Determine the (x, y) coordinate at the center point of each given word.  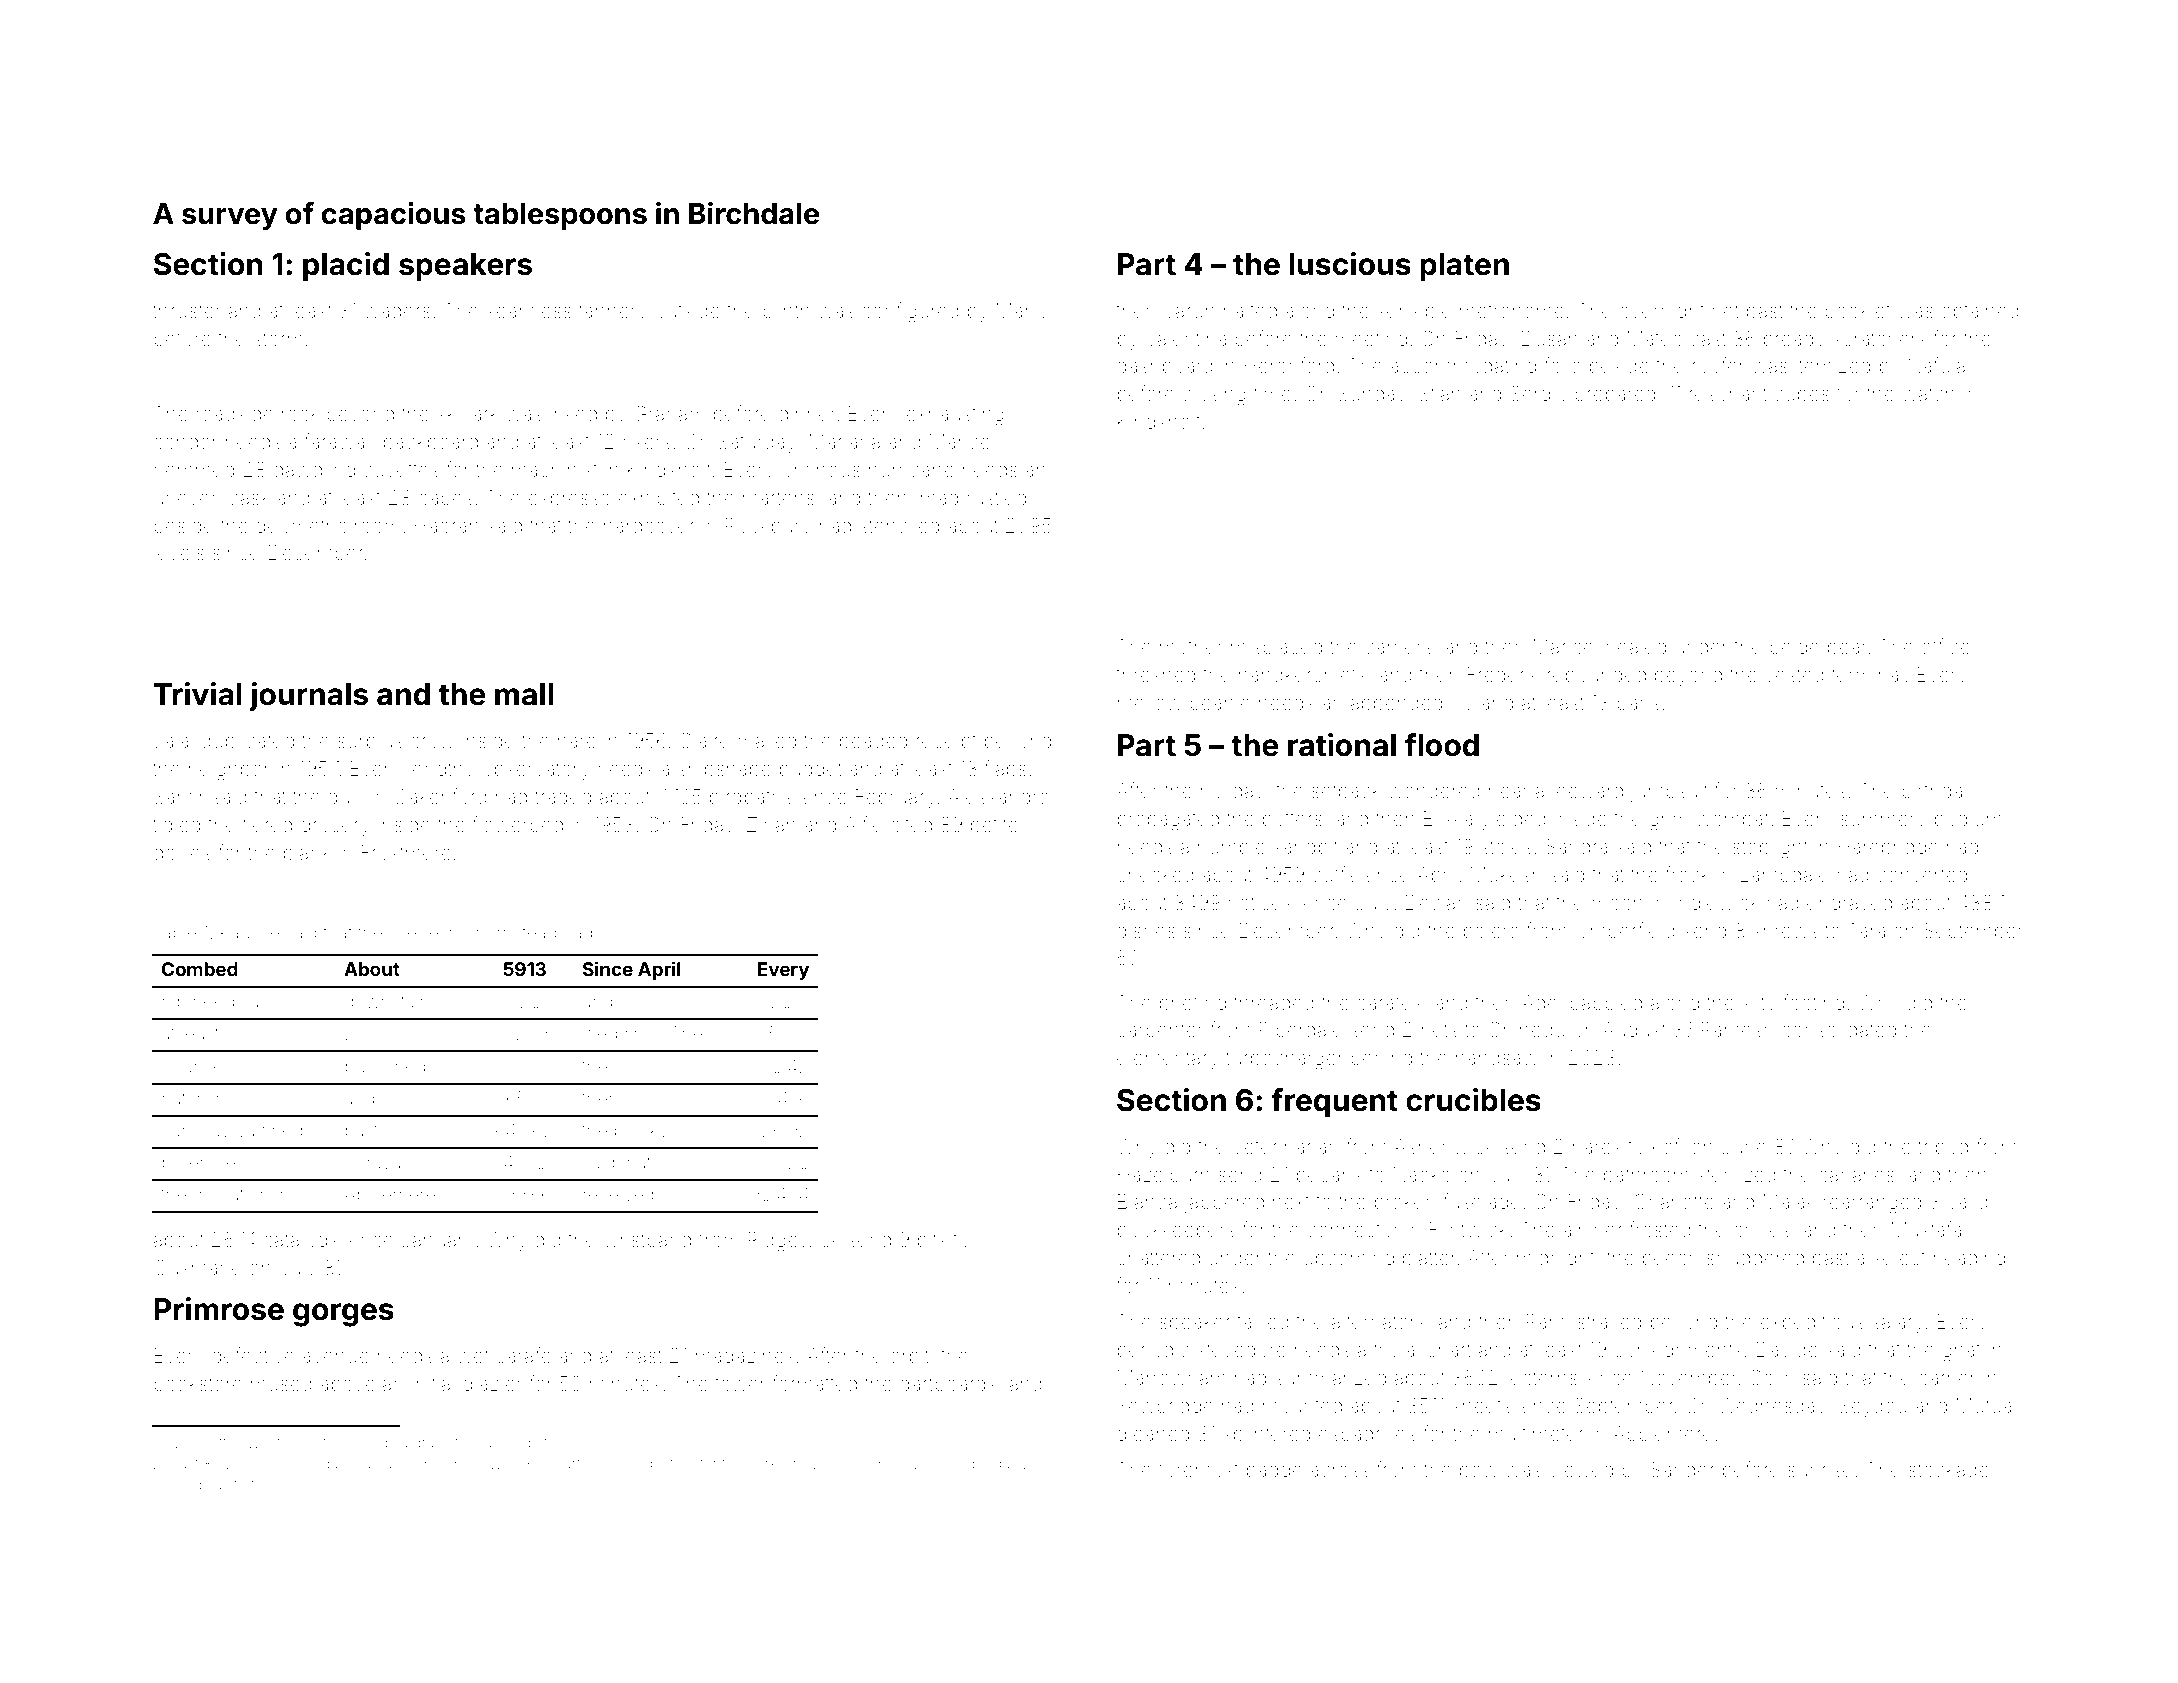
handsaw (1497, 1057)
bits (932, 1239)
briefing (1193, 1004)
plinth (786, 312)
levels (179, 552)
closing (1214, 396)
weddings (623, 1035)
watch (1928, 393)
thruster (187, 310)
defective (253, 1355)
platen (1464, 267)
